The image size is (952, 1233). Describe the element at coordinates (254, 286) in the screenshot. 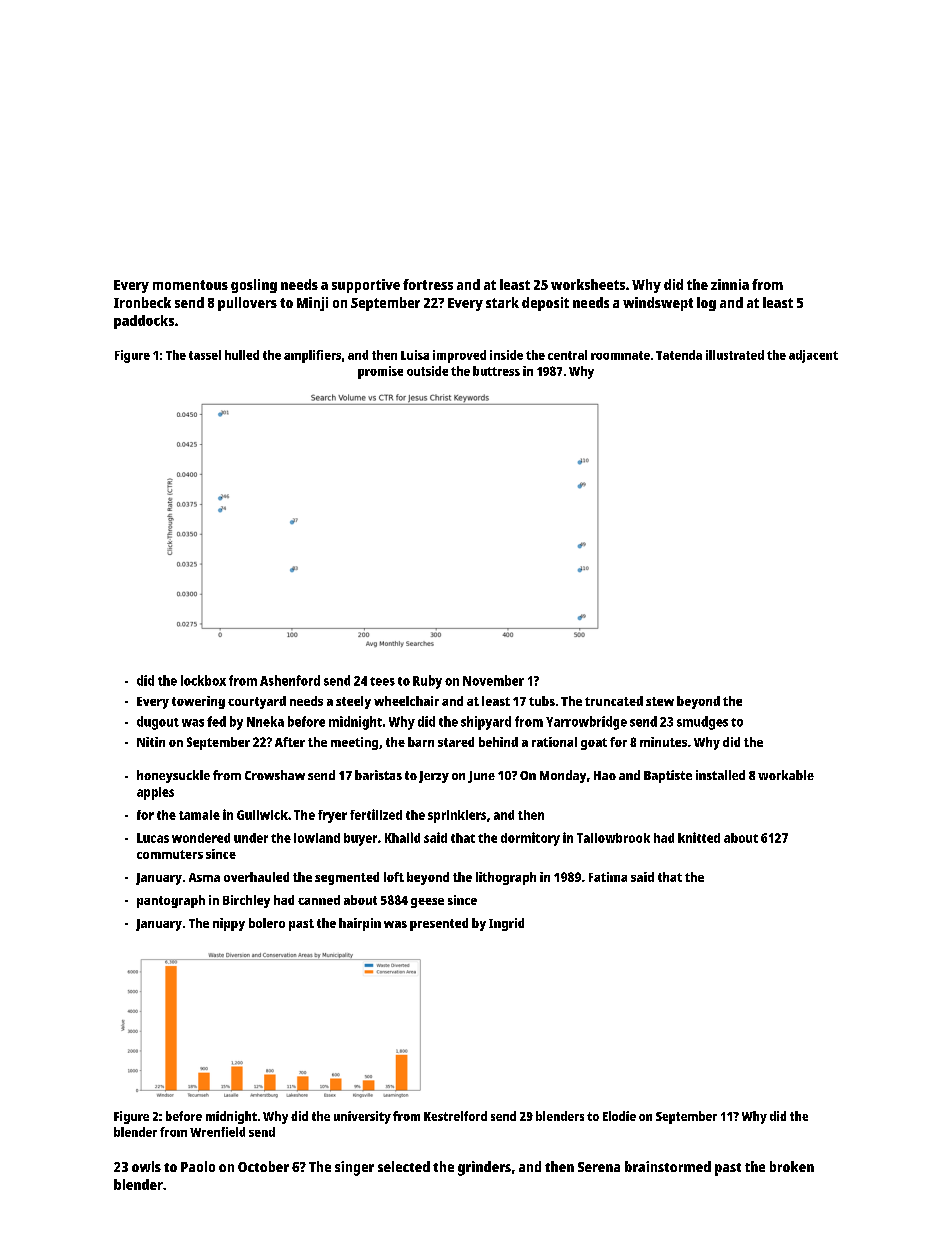

I see `gosling` at that location.
